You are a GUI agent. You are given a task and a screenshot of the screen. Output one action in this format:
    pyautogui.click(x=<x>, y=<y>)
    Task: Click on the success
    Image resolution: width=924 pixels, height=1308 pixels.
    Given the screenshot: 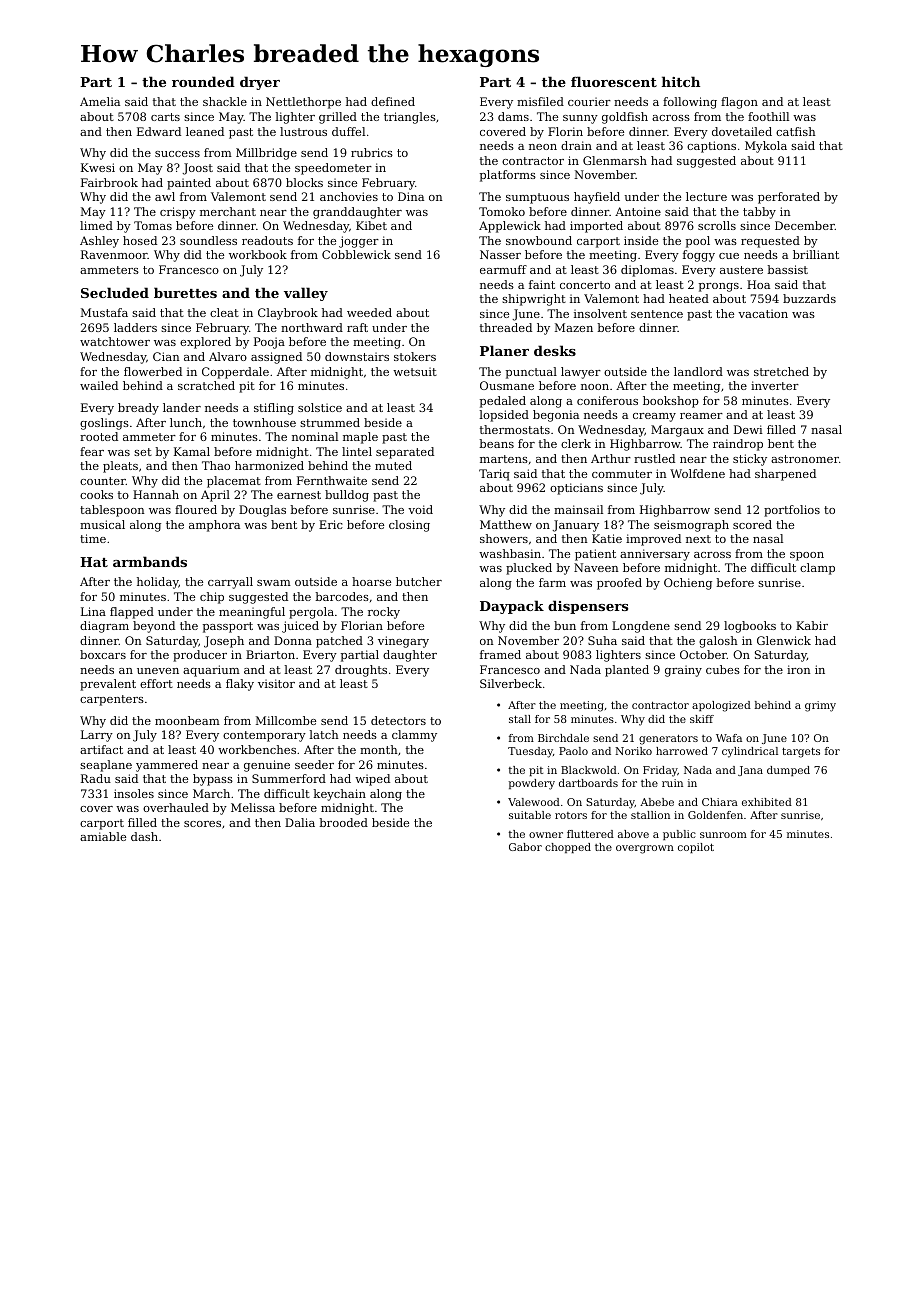 What is the action you would take?
    pyautogui.click(x=177, y=154)
